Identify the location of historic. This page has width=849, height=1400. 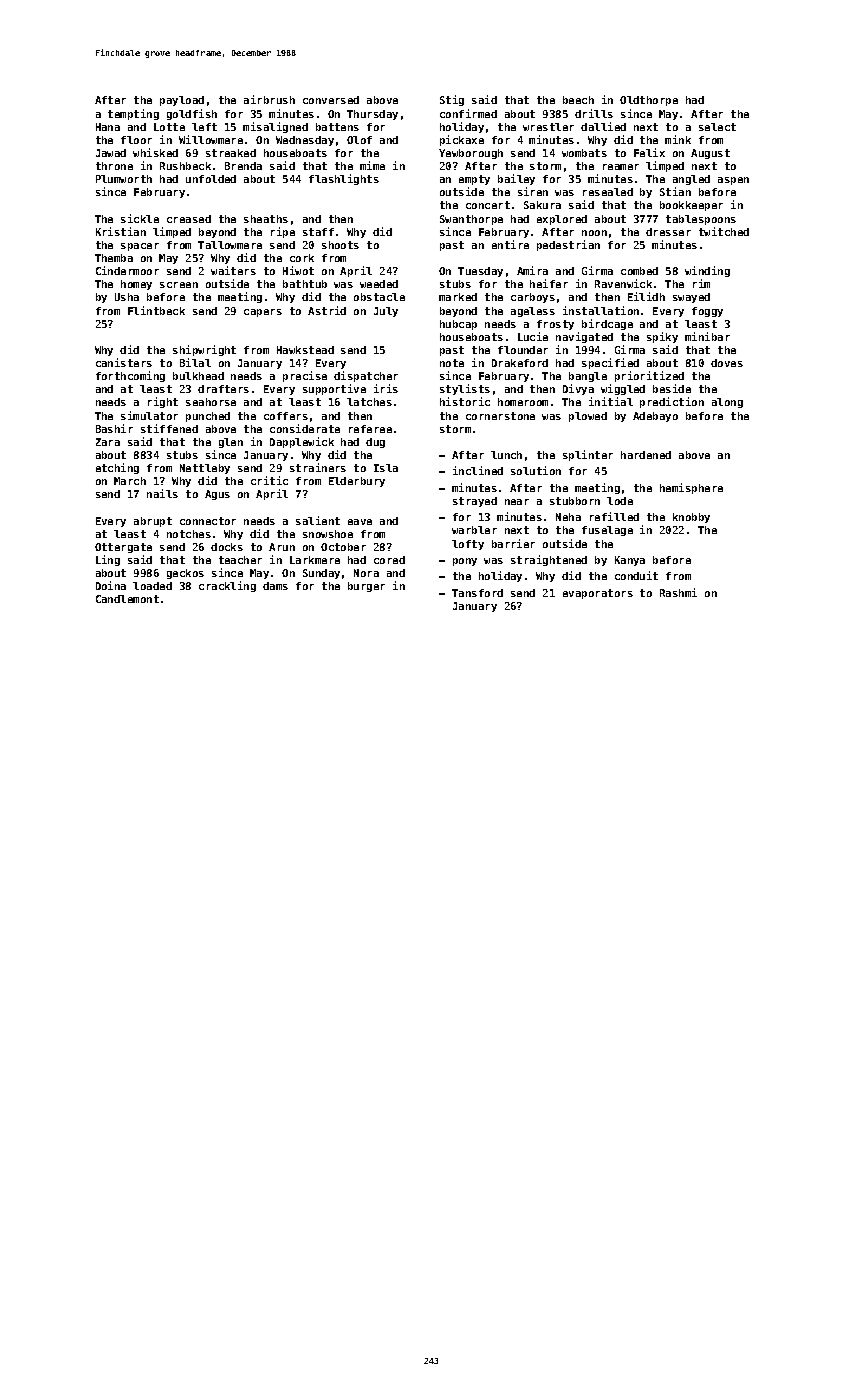
(465, 401).
